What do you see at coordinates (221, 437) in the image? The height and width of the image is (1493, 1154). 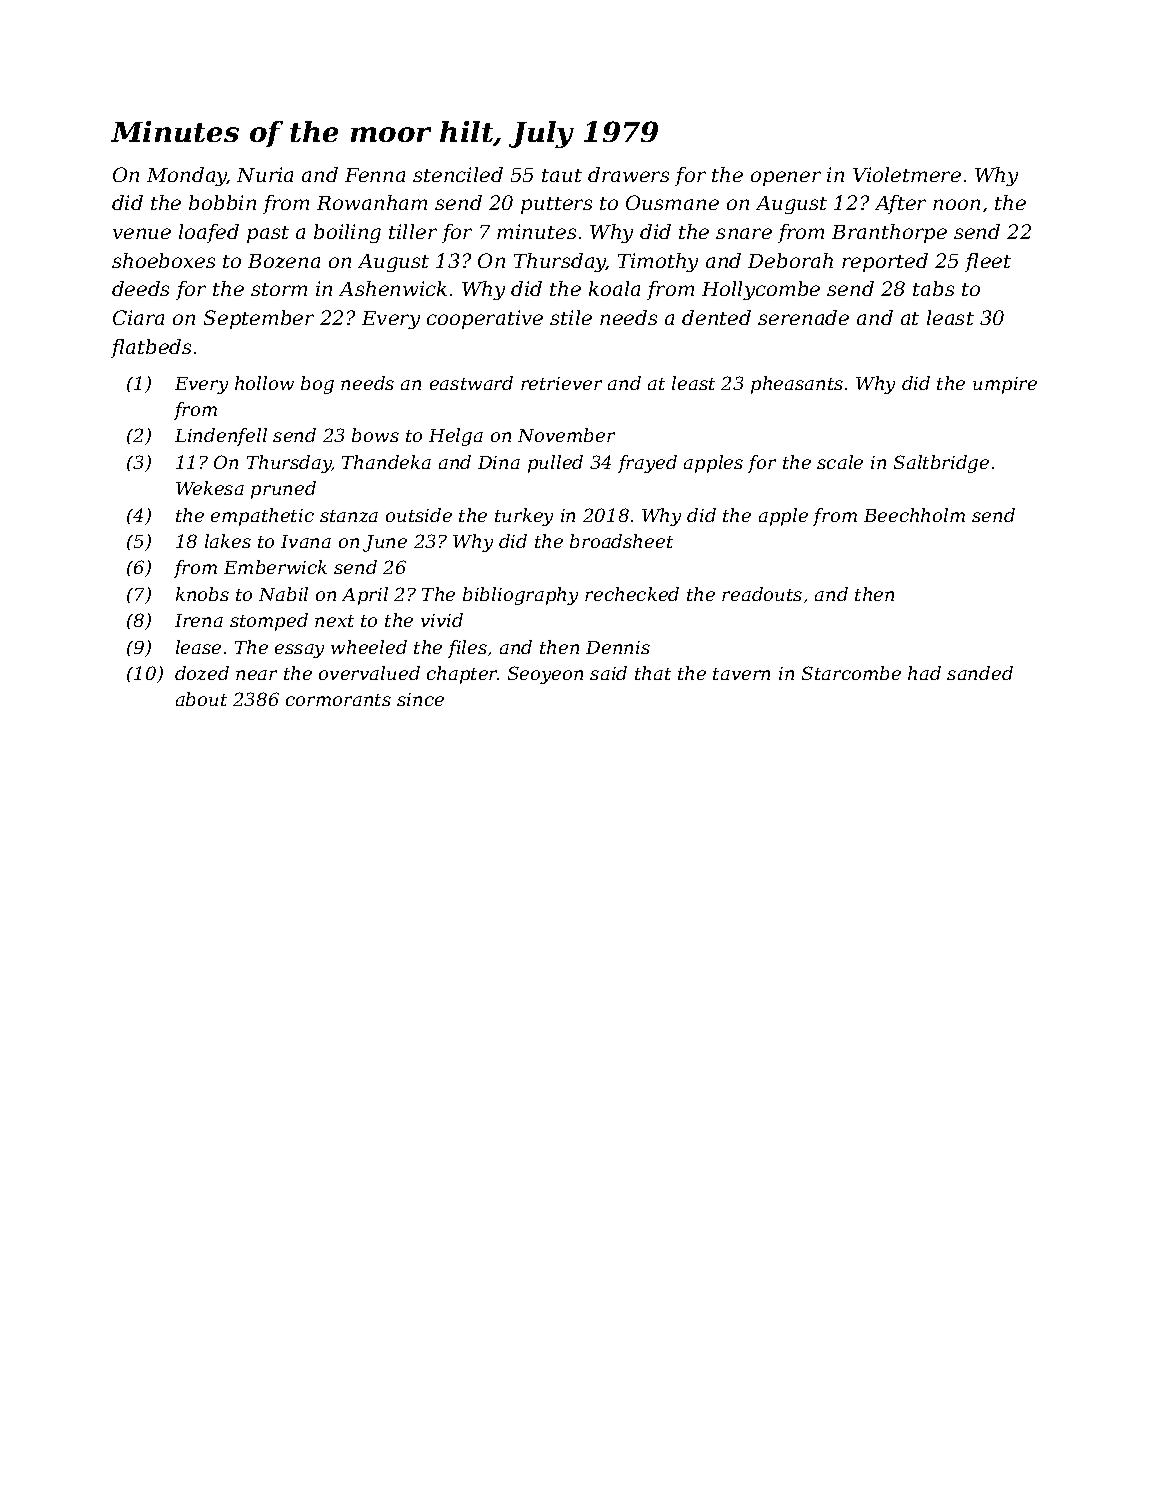 I see `Lindenfell` at bounding box center [221, 437].
